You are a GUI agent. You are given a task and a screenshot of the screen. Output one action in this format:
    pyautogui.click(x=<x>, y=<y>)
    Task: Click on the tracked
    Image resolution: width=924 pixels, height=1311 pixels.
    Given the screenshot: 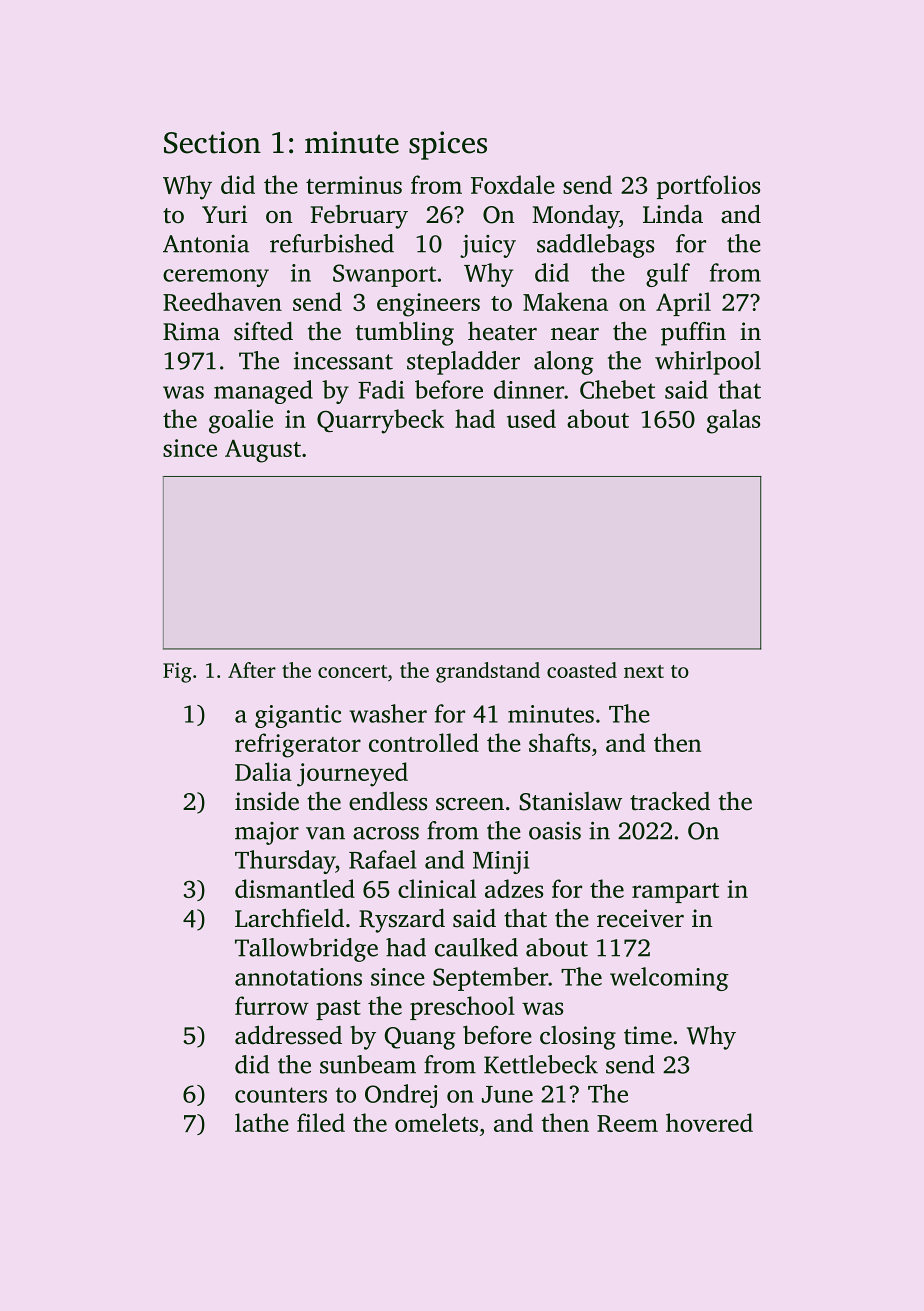 What is the action you would take?
    pyautogui.click(x=670, y=801)
